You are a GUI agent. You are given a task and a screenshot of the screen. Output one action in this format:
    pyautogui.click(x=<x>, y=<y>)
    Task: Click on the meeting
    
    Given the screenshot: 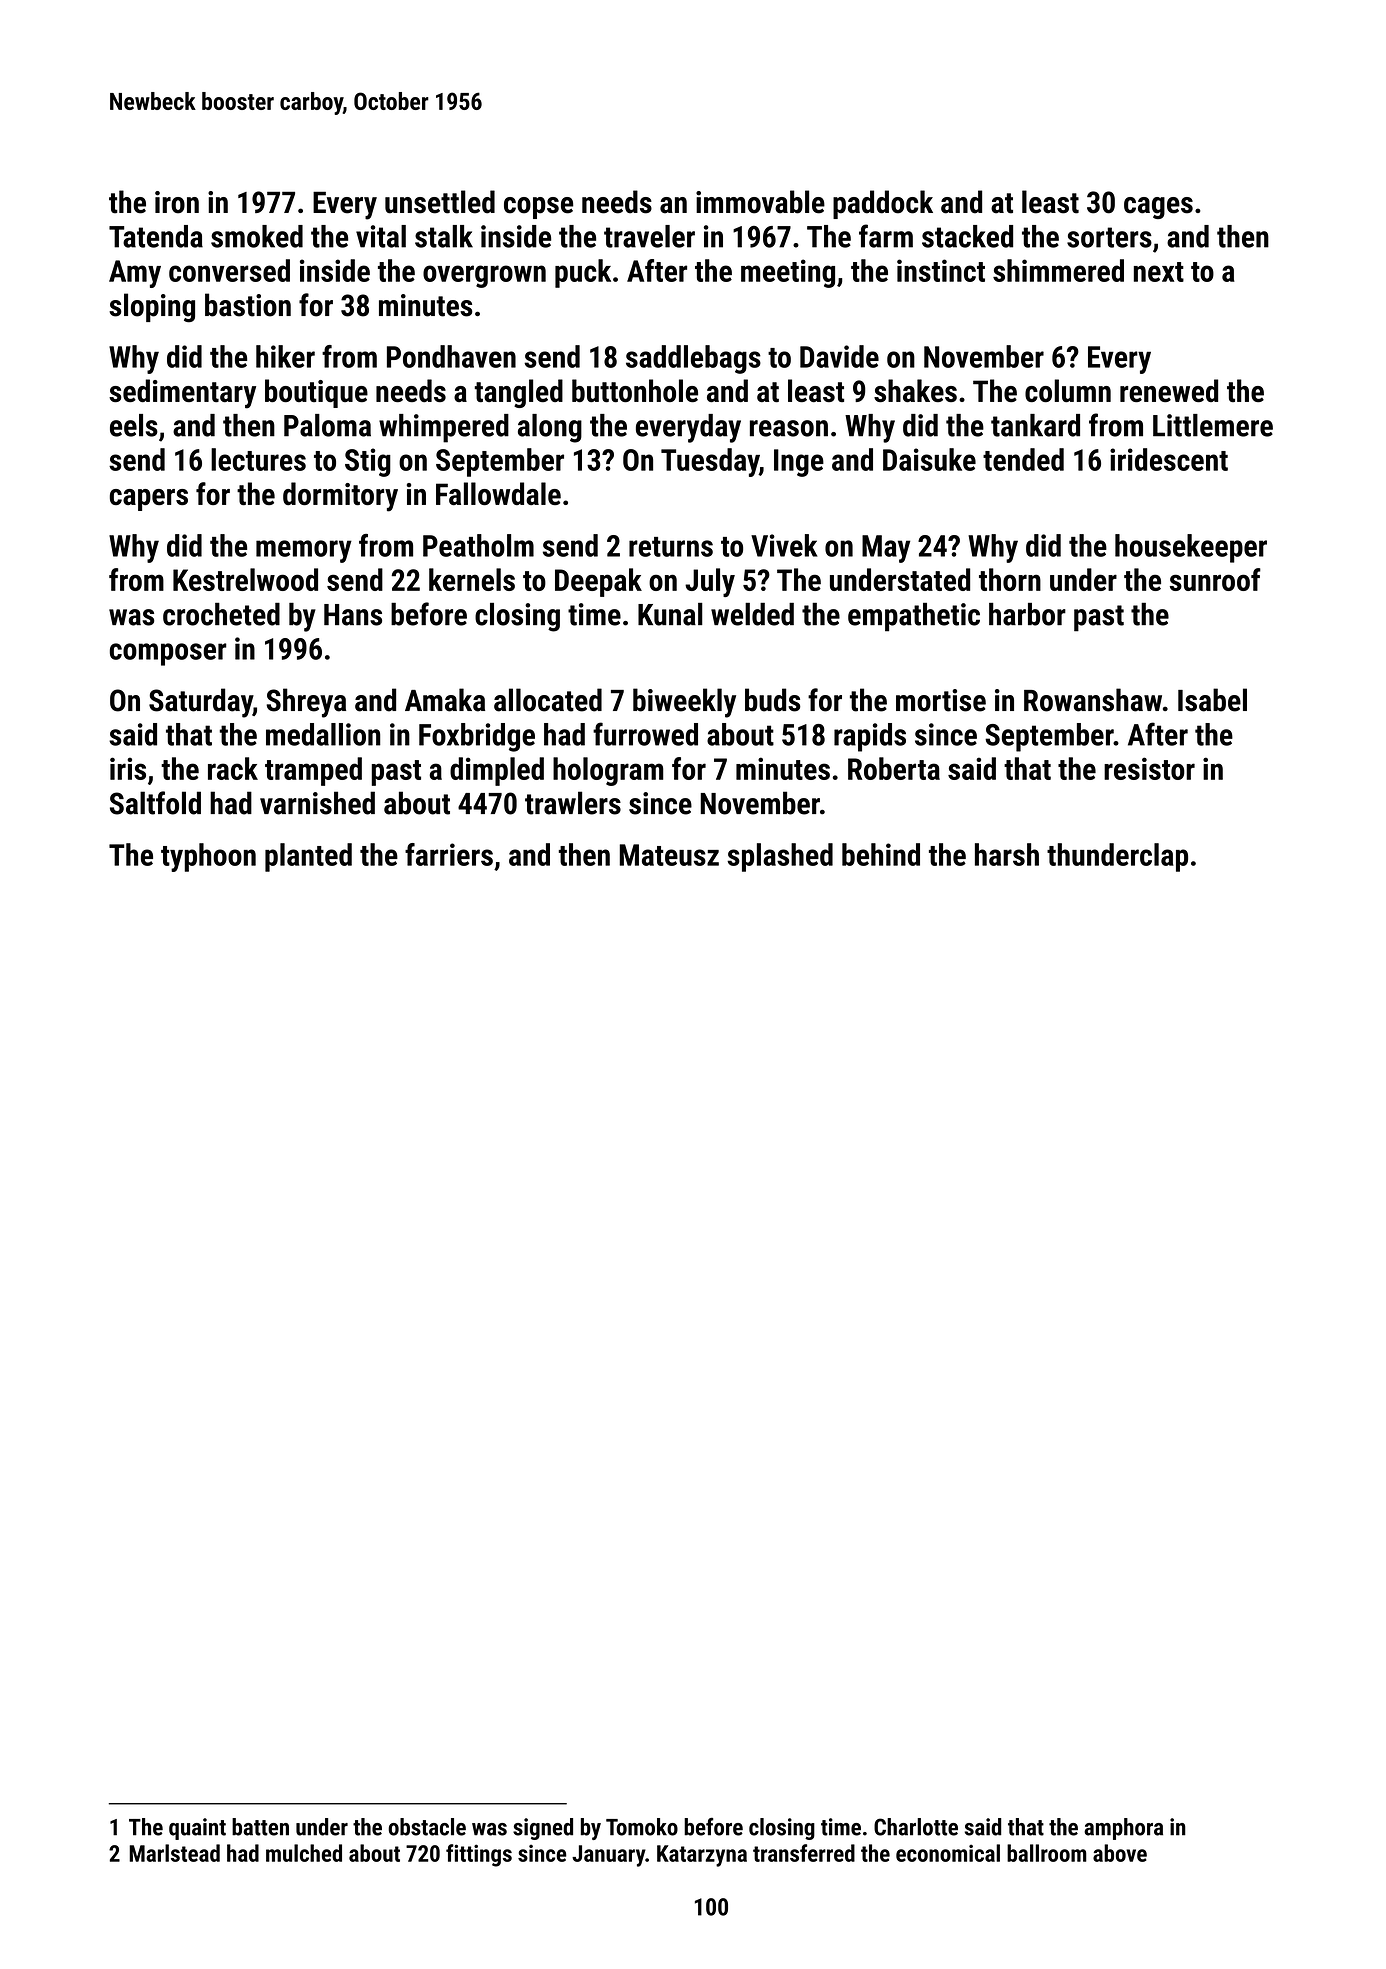 What is the action you would take?
    pyautogui.click(x=788, y=273)
